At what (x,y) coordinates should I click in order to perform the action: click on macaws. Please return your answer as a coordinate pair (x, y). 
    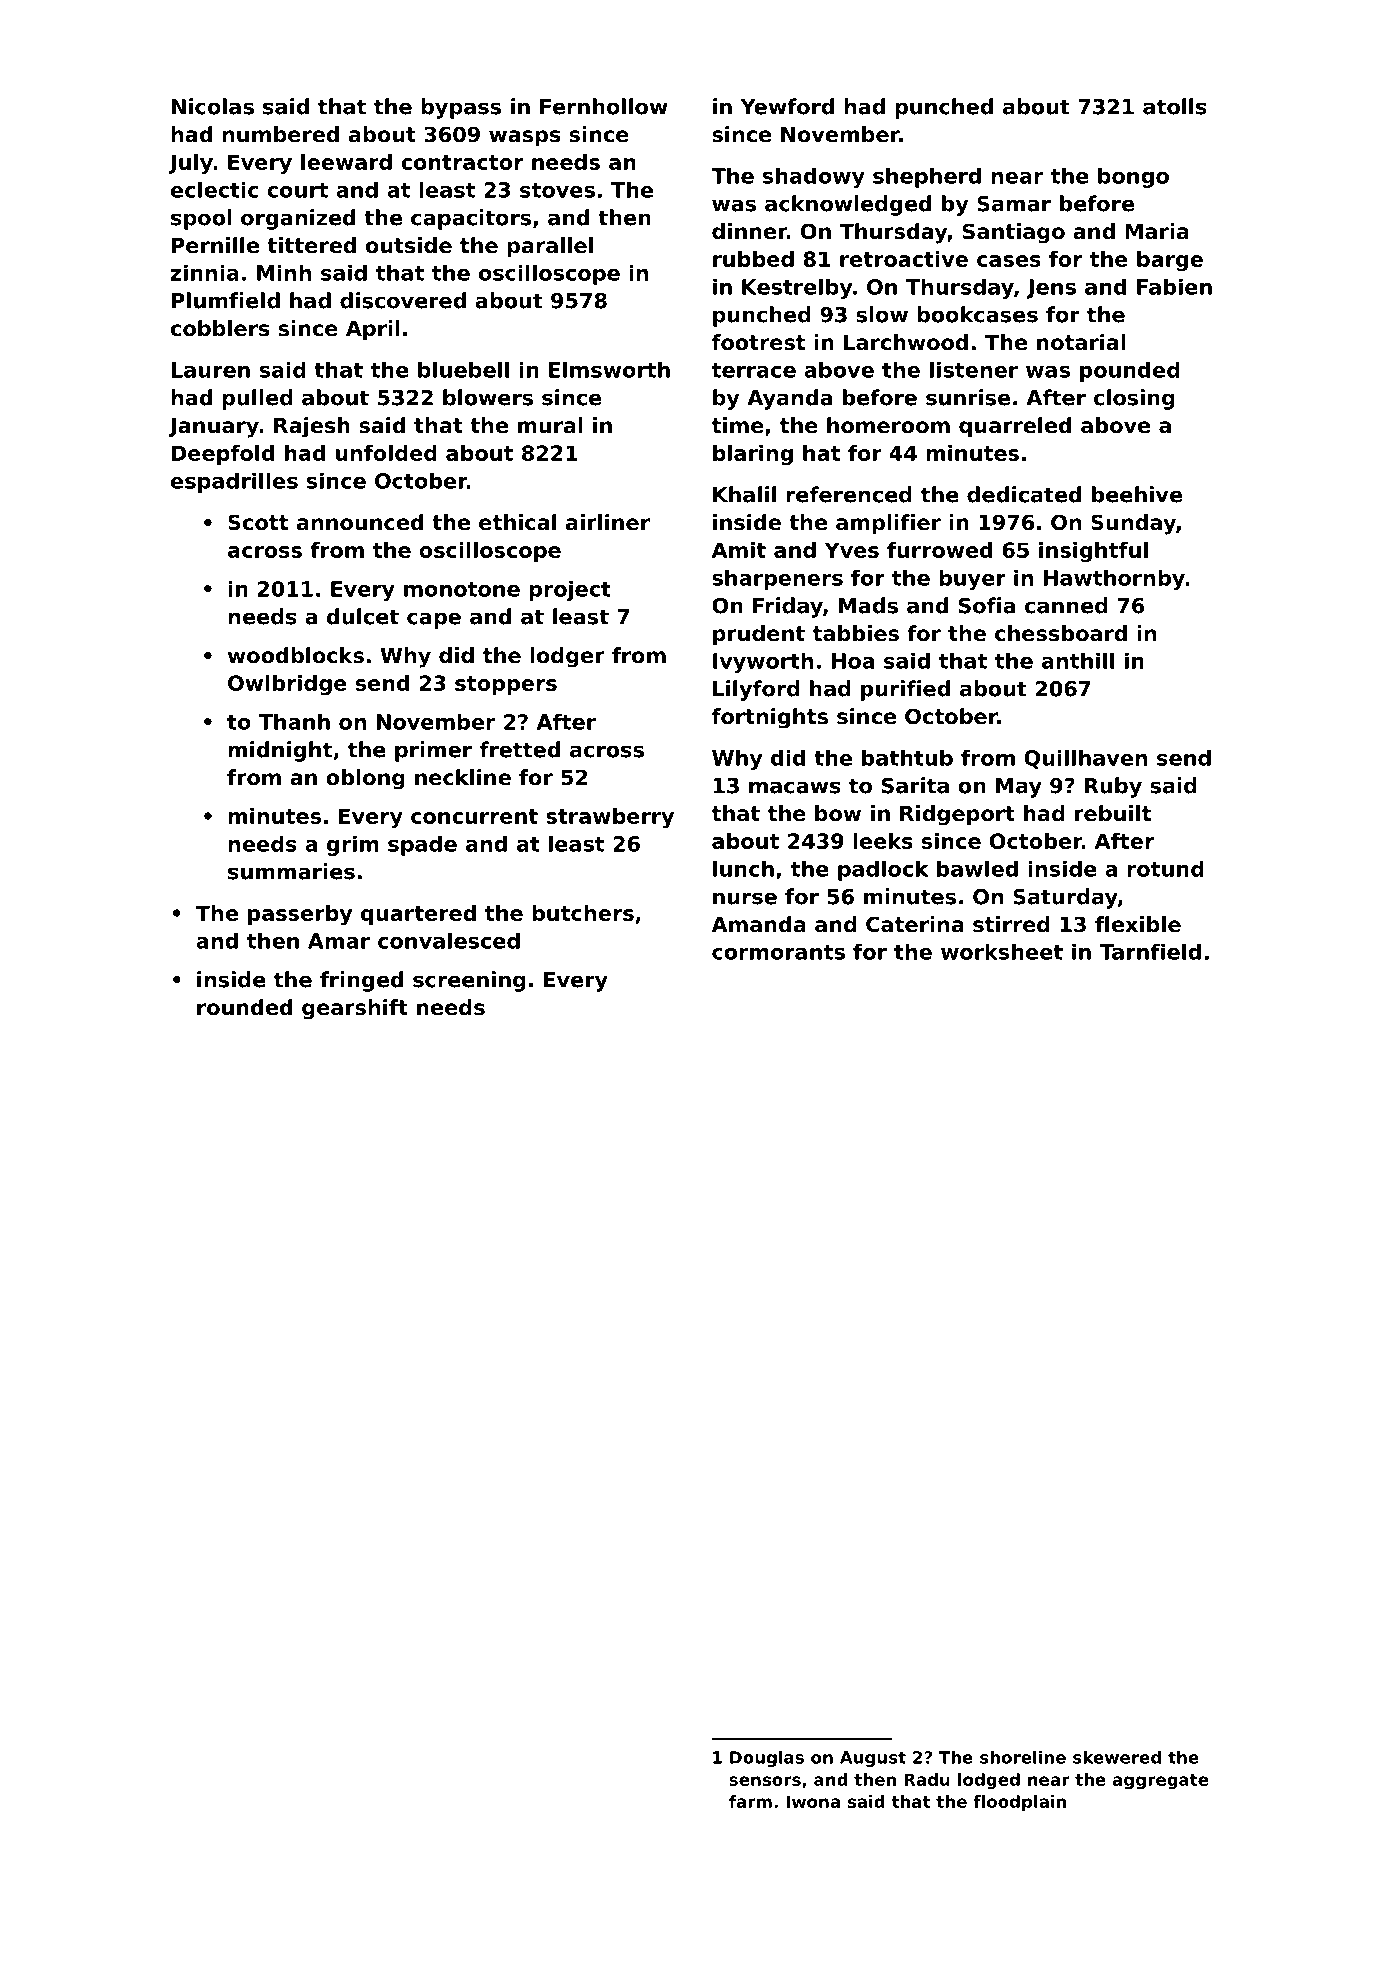
    Looking at the image, I should click on (795, 787).
